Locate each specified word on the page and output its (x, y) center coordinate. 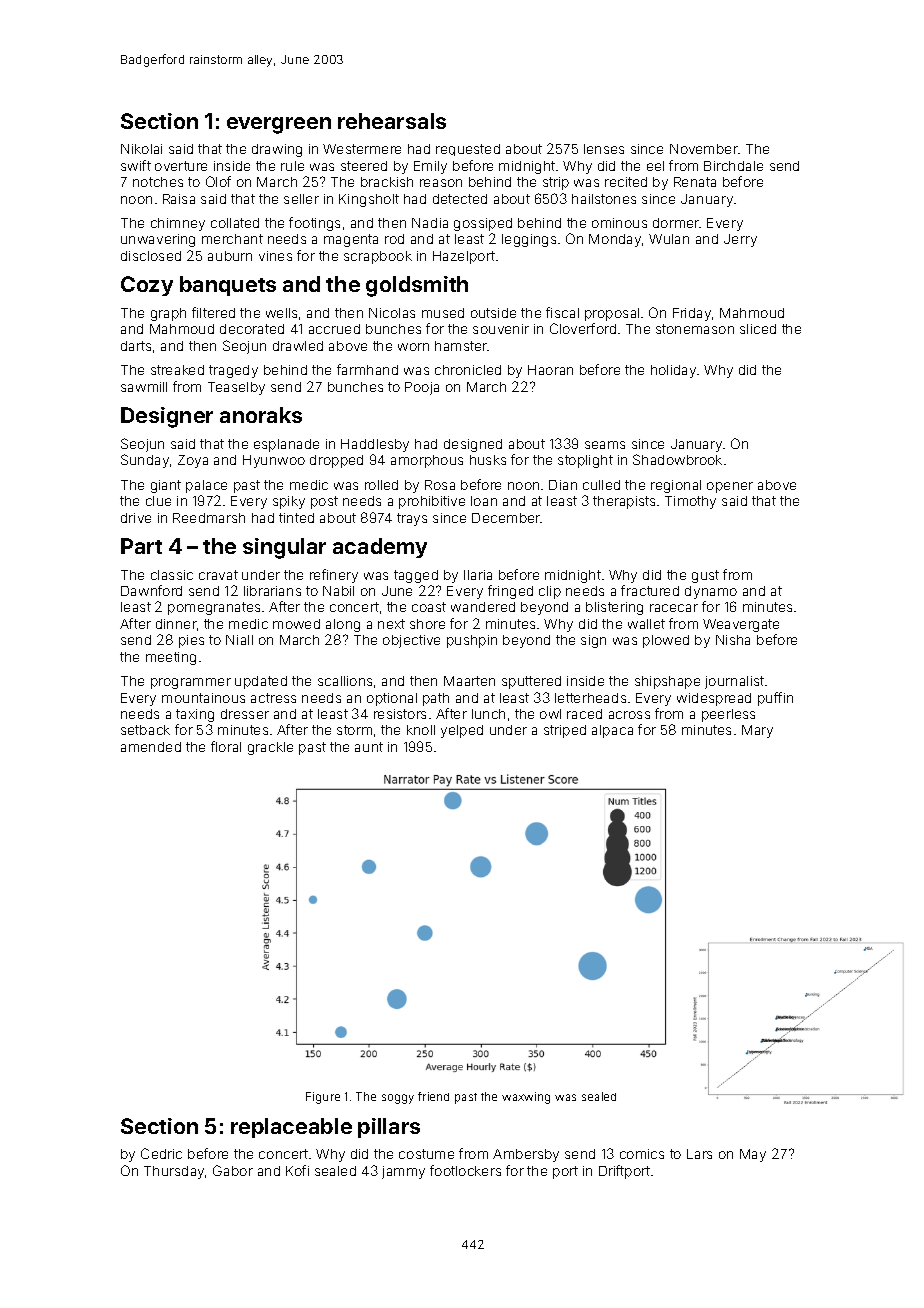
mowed (296, 624)
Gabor (233, 1170)
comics (642, 1154)
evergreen (279, 125)
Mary (757, 731)
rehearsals (392, 121)
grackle (270, 748)
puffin (775, 699)
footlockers (465, 1170)
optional (392, 699)
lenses (604, 149)
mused (443, 313)
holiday (673, 371)
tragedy (233, 371)
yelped (462, 731)
